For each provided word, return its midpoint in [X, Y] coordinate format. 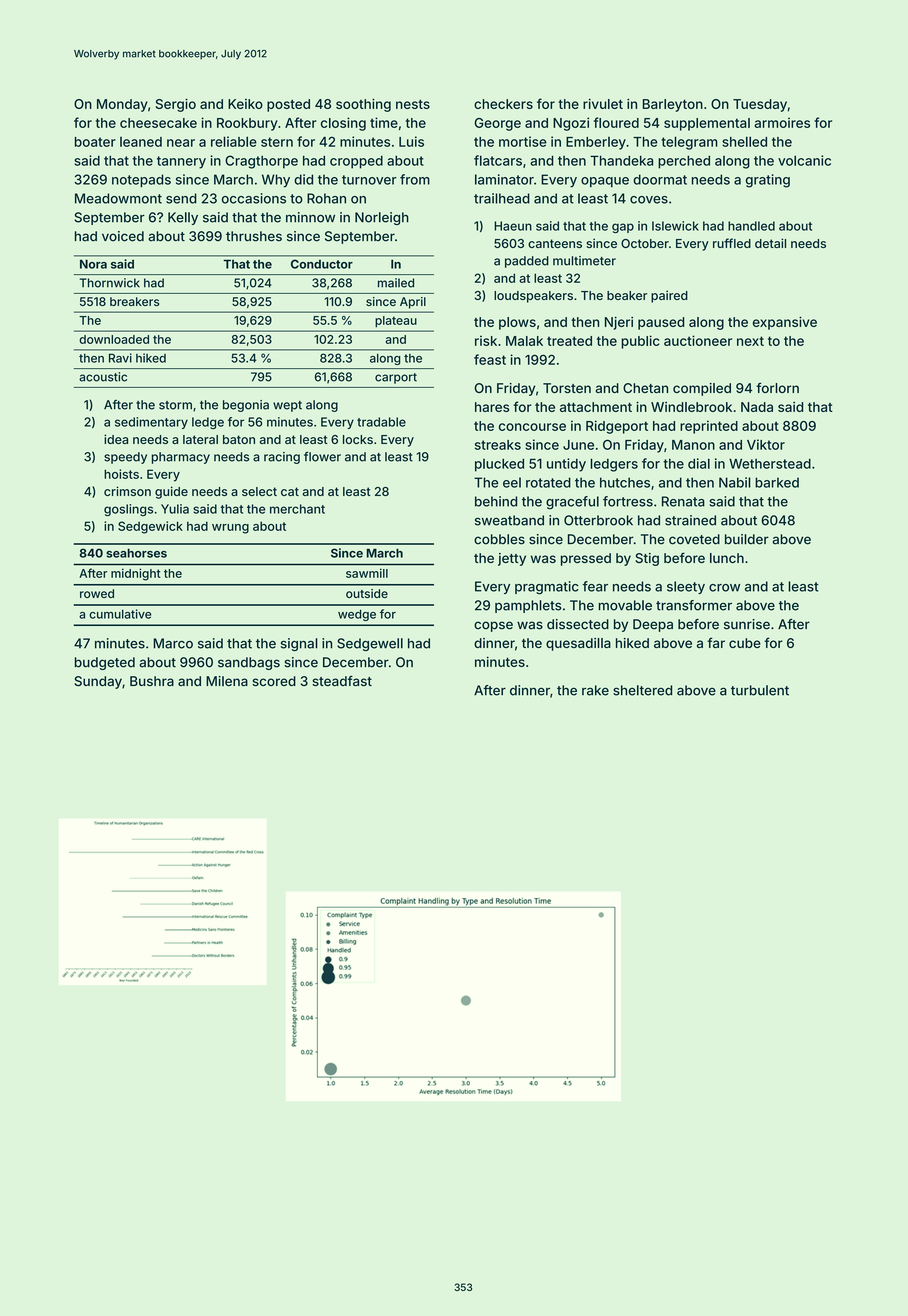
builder [747, 539]
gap [623, 228]
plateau [396, 321]
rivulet [603, 104]
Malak [524, 341]
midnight [136, 574]
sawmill [367, 573]
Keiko [245, 104]
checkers [503, 104]
